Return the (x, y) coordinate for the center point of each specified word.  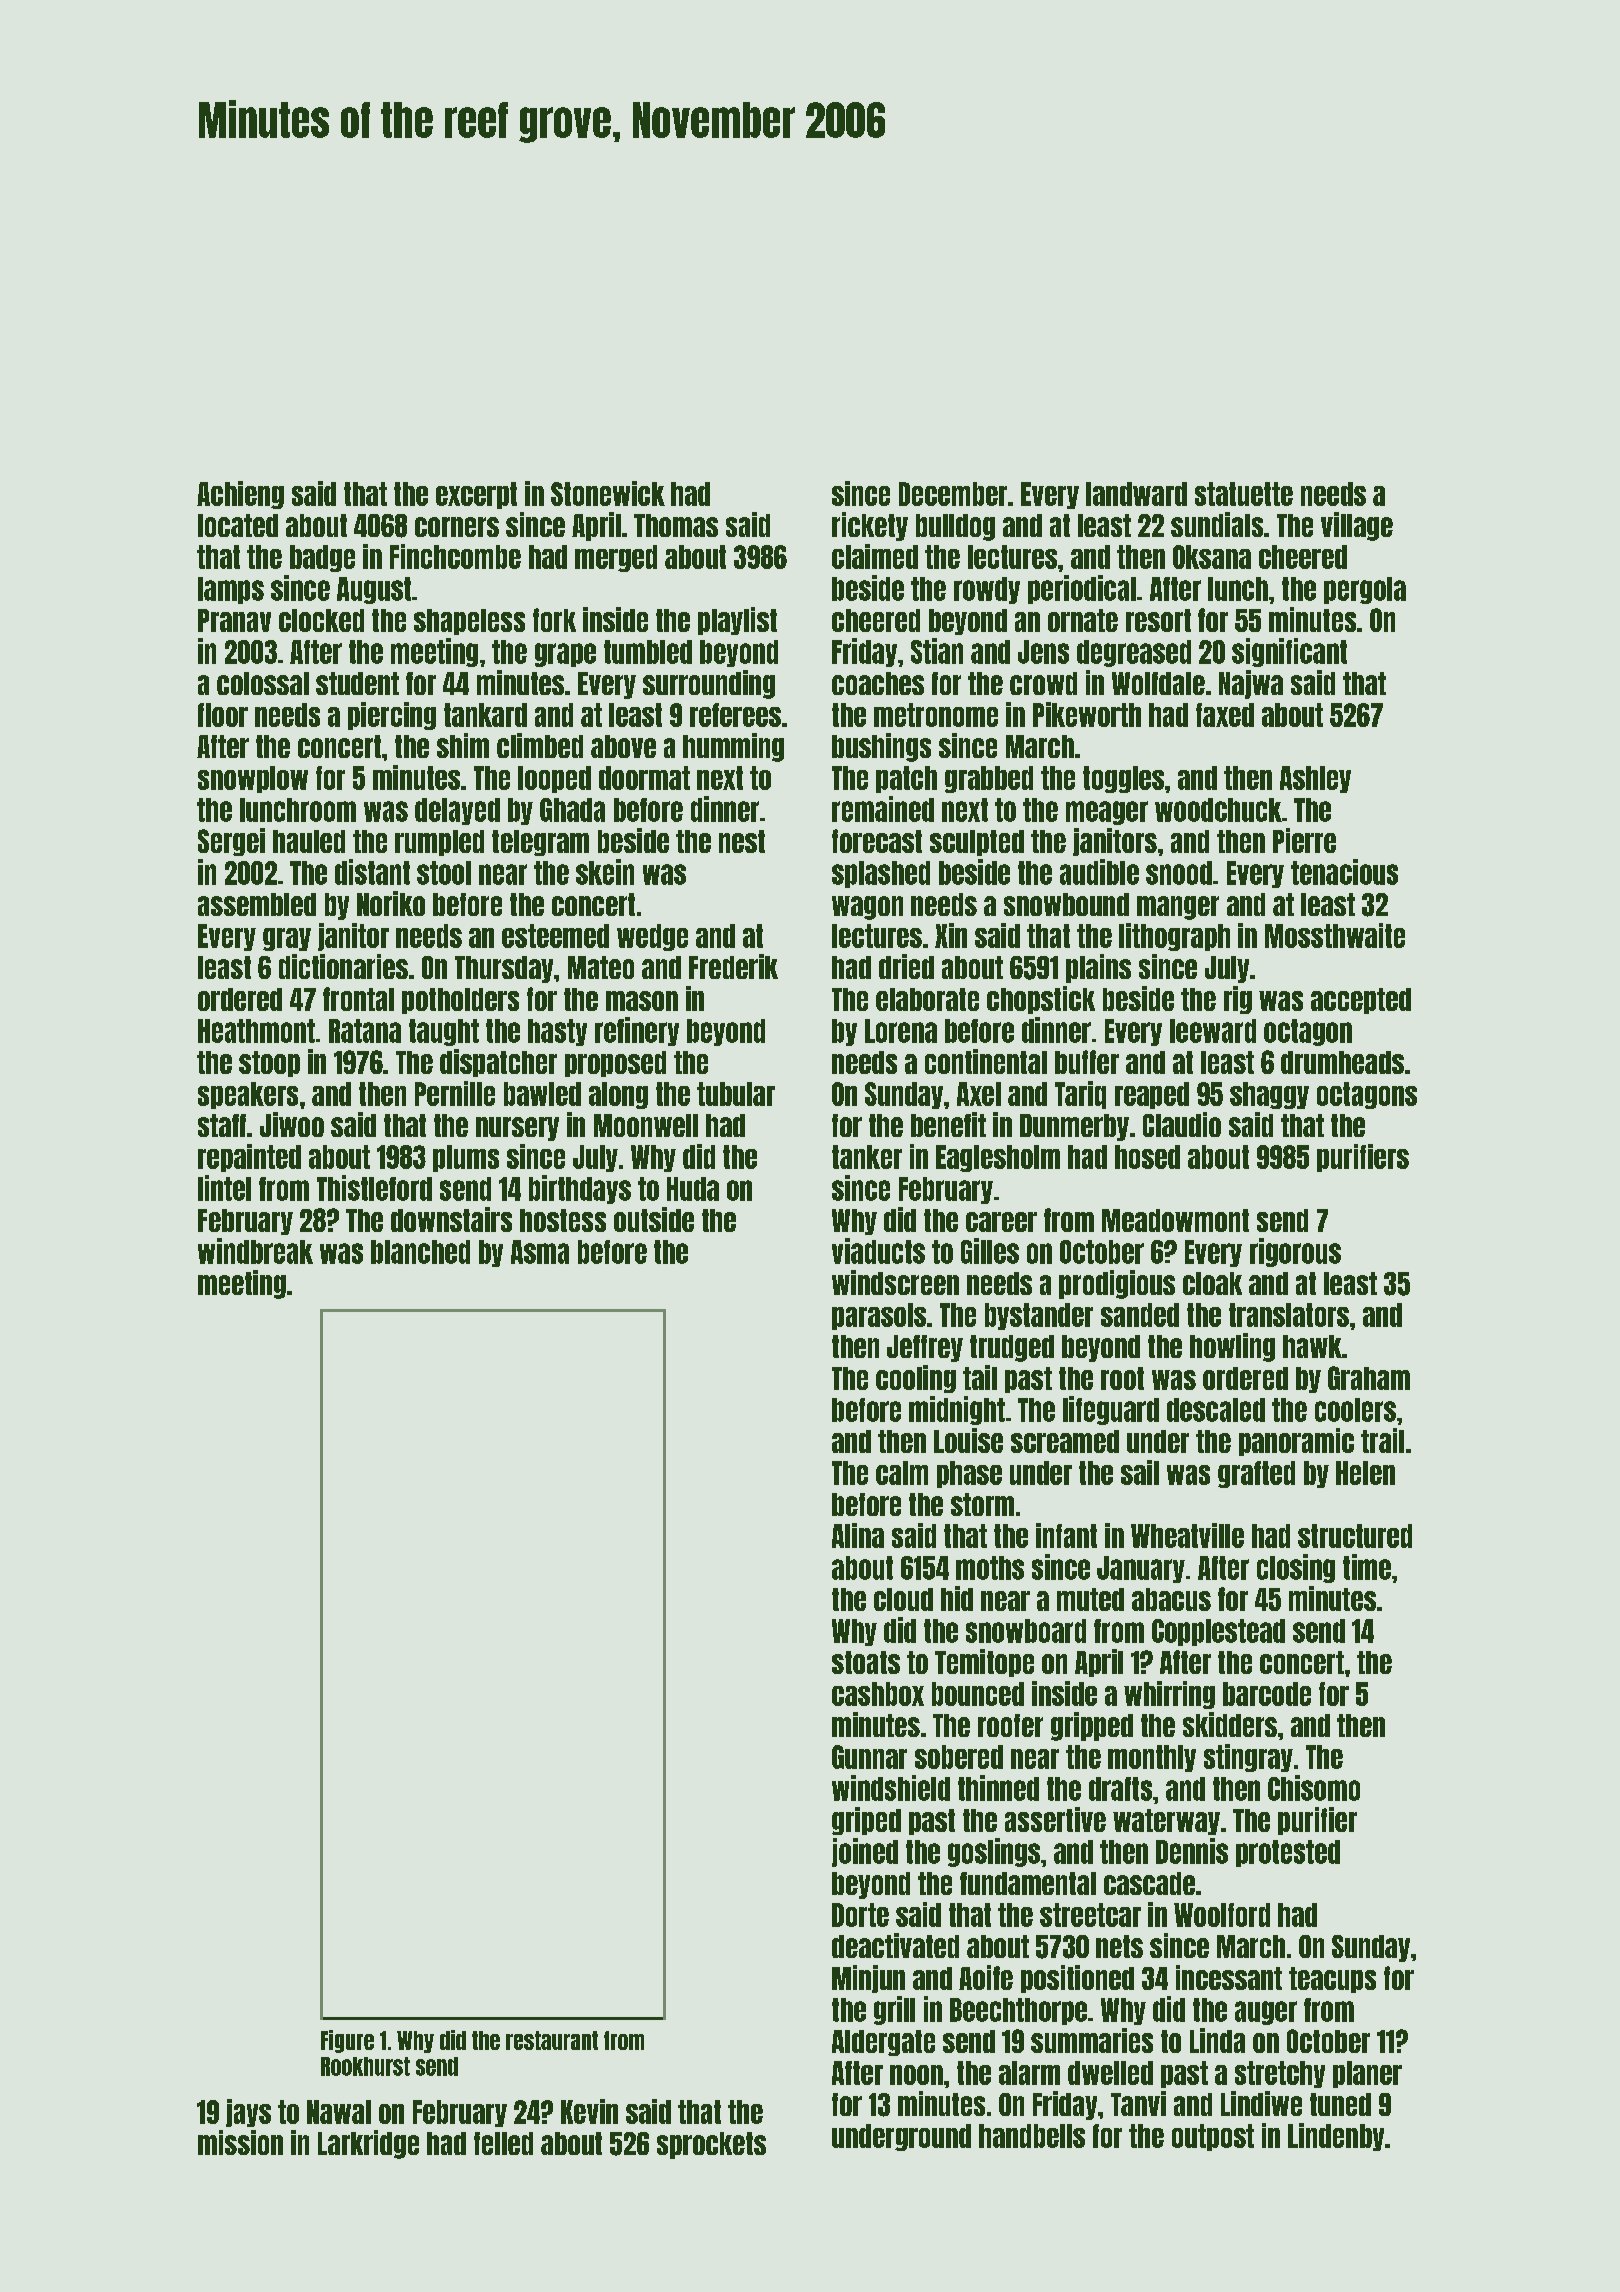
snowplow (253, 779)
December (953, 494)
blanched (420, 1252)
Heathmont (256, 1031)
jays (248, 2113)
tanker (867, 1157)
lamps (231, 590)
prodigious (1117, 1284)
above (623, 746)
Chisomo (1314, 1788)
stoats (866, 1662)
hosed (1147, 1157)
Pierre (1304, 840)
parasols (879, 1316)
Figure (347, 2041)
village (1357, 526)
